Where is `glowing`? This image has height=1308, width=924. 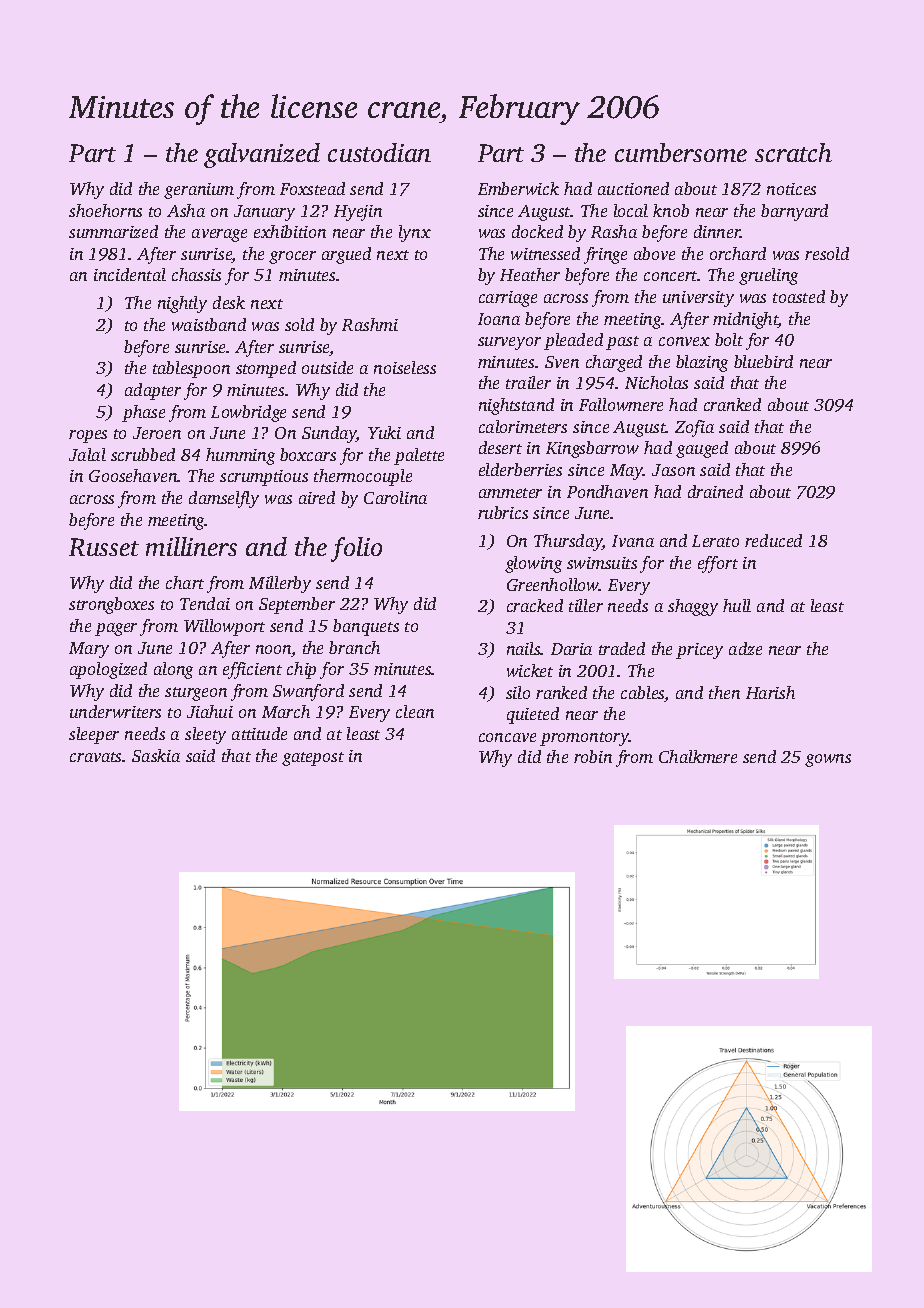 glowing is located at coordinates (533, 564).
